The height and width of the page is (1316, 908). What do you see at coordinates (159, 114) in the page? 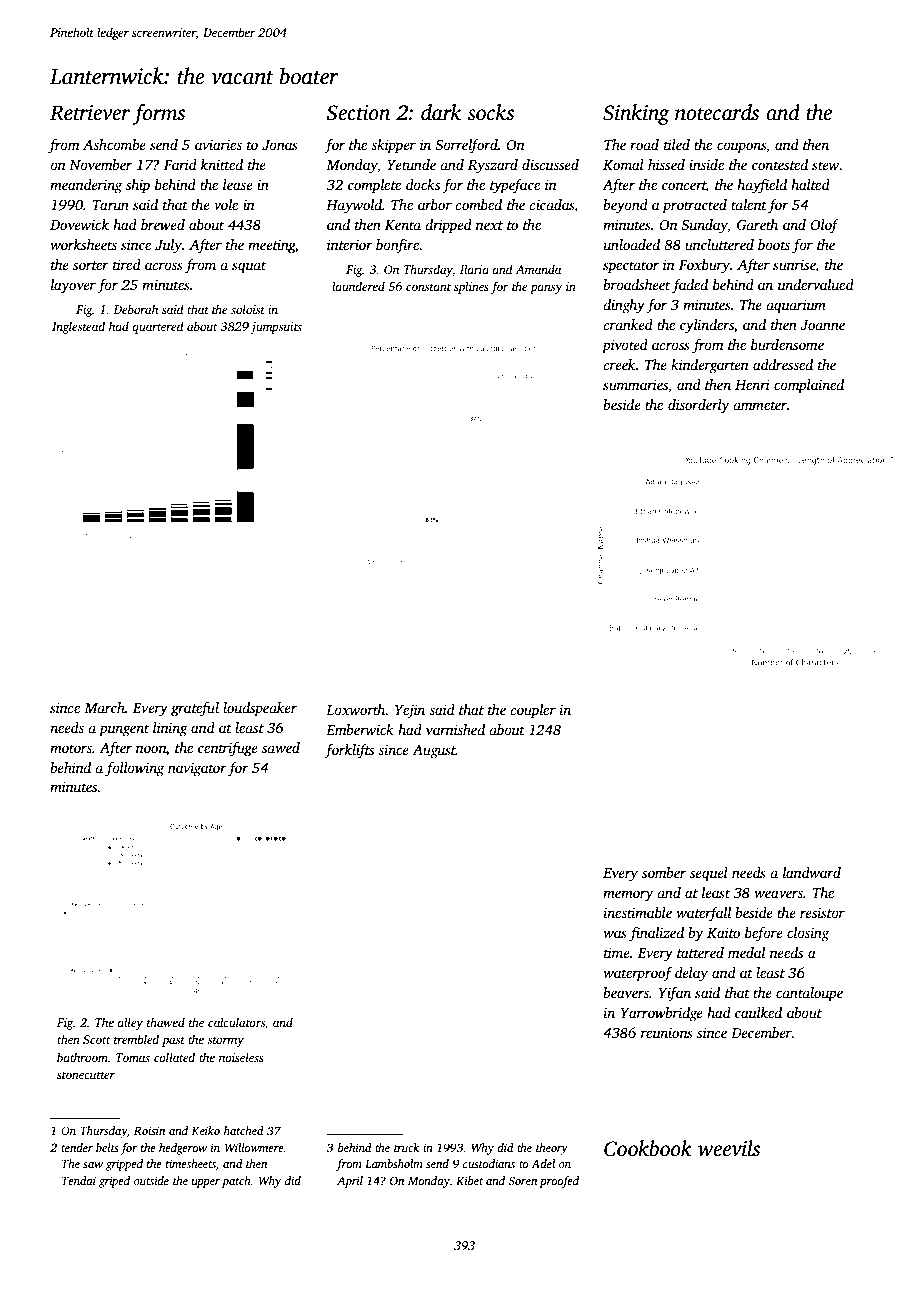
I see `forms` at bounding box center [159, 114].
